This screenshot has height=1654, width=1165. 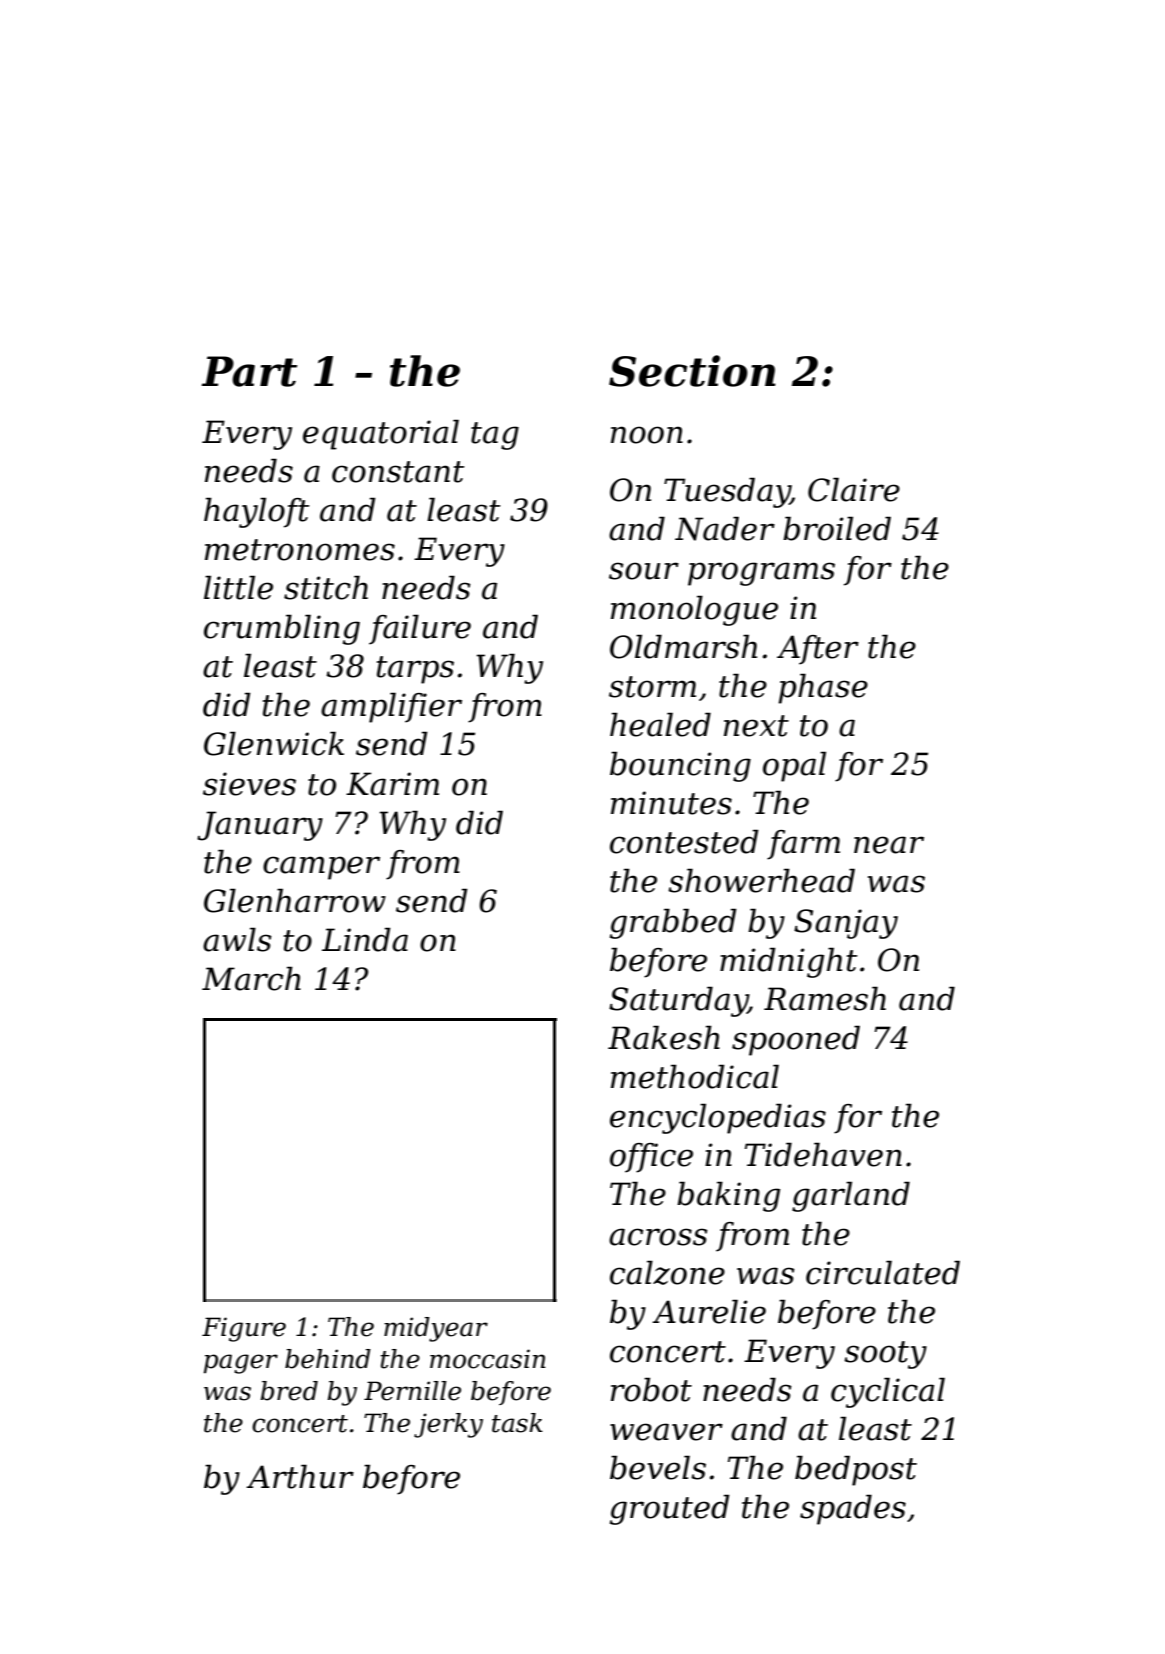 I want to click on sooty, so click(x=885, y=1355).
